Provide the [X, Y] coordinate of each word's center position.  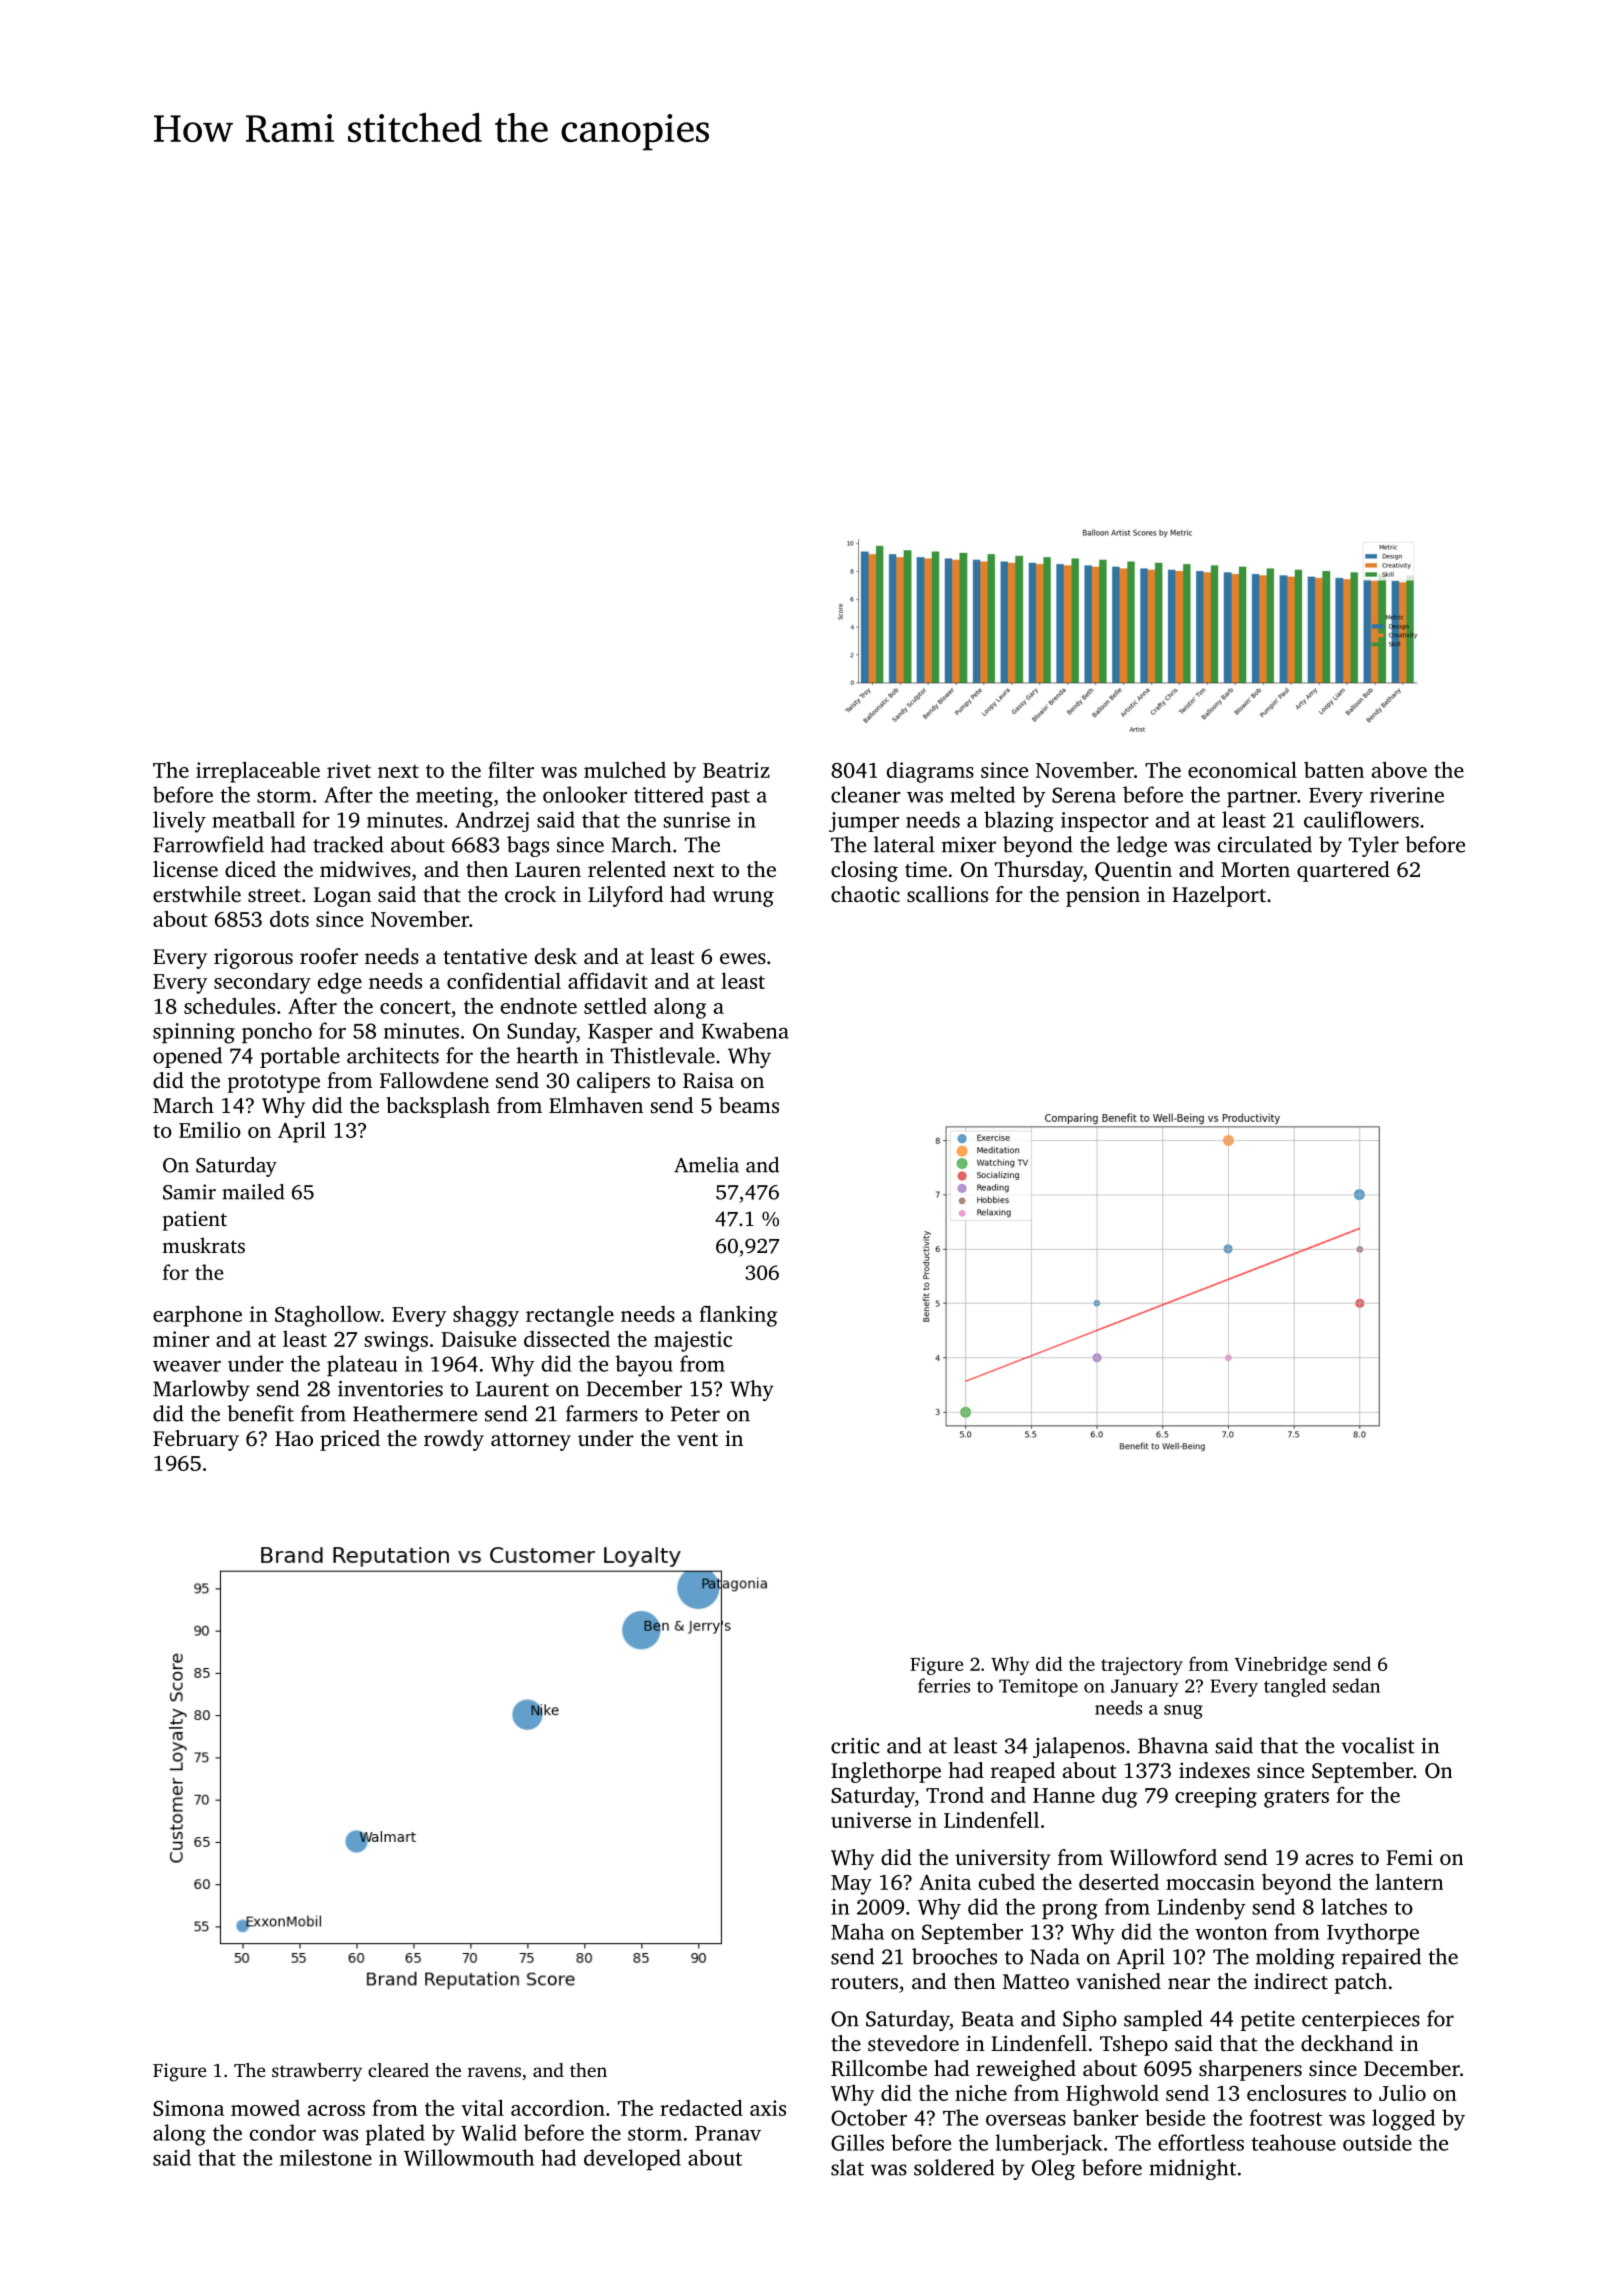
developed [632, 2160]
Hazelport [1219, 896]
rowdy [454, 1440]
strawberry [317, 2072]
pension [1103, 896]
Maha [857, 1931]
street [274, 895]
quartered [1343, 871]
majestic [693, 1341]
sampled [1163, 2020]
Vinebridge [1281, 1665]
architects [393, 1055]
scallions [947, 894]
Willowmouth [469, 2157]
